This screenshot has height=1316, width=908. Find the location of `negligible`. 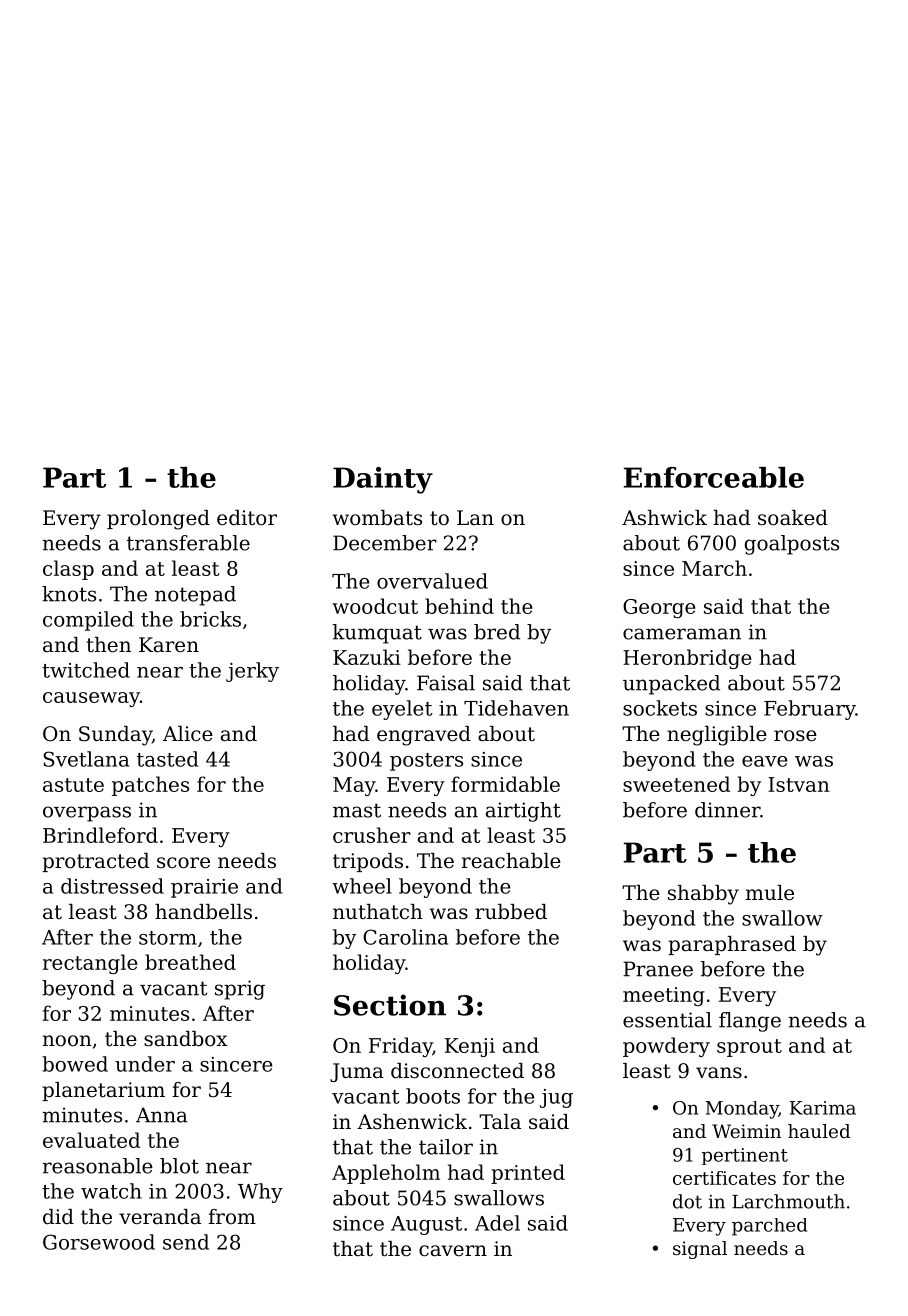

negligible is located at coordinates (717, 736).
